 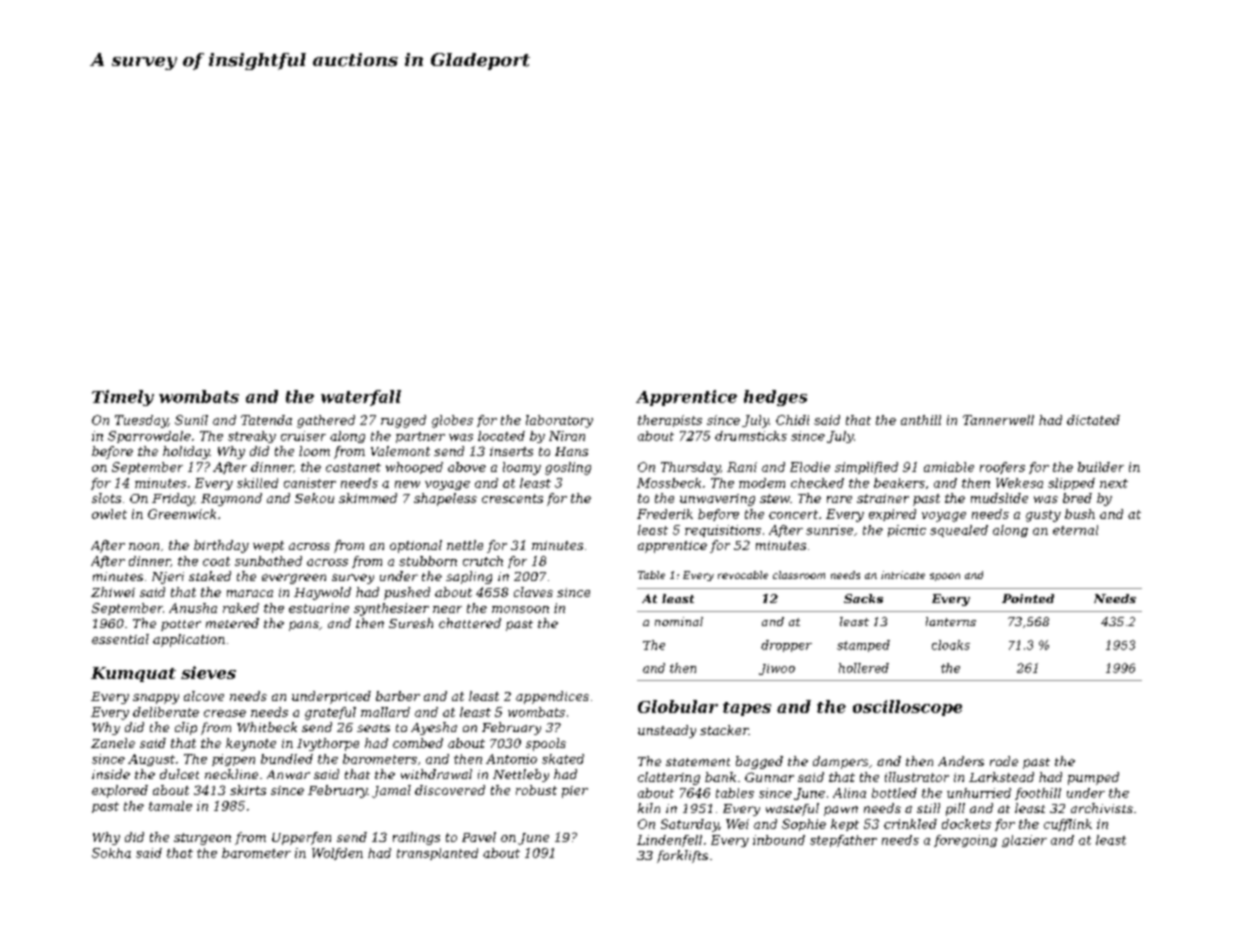 I want to click on hedges, so click(x=775, y=398).
